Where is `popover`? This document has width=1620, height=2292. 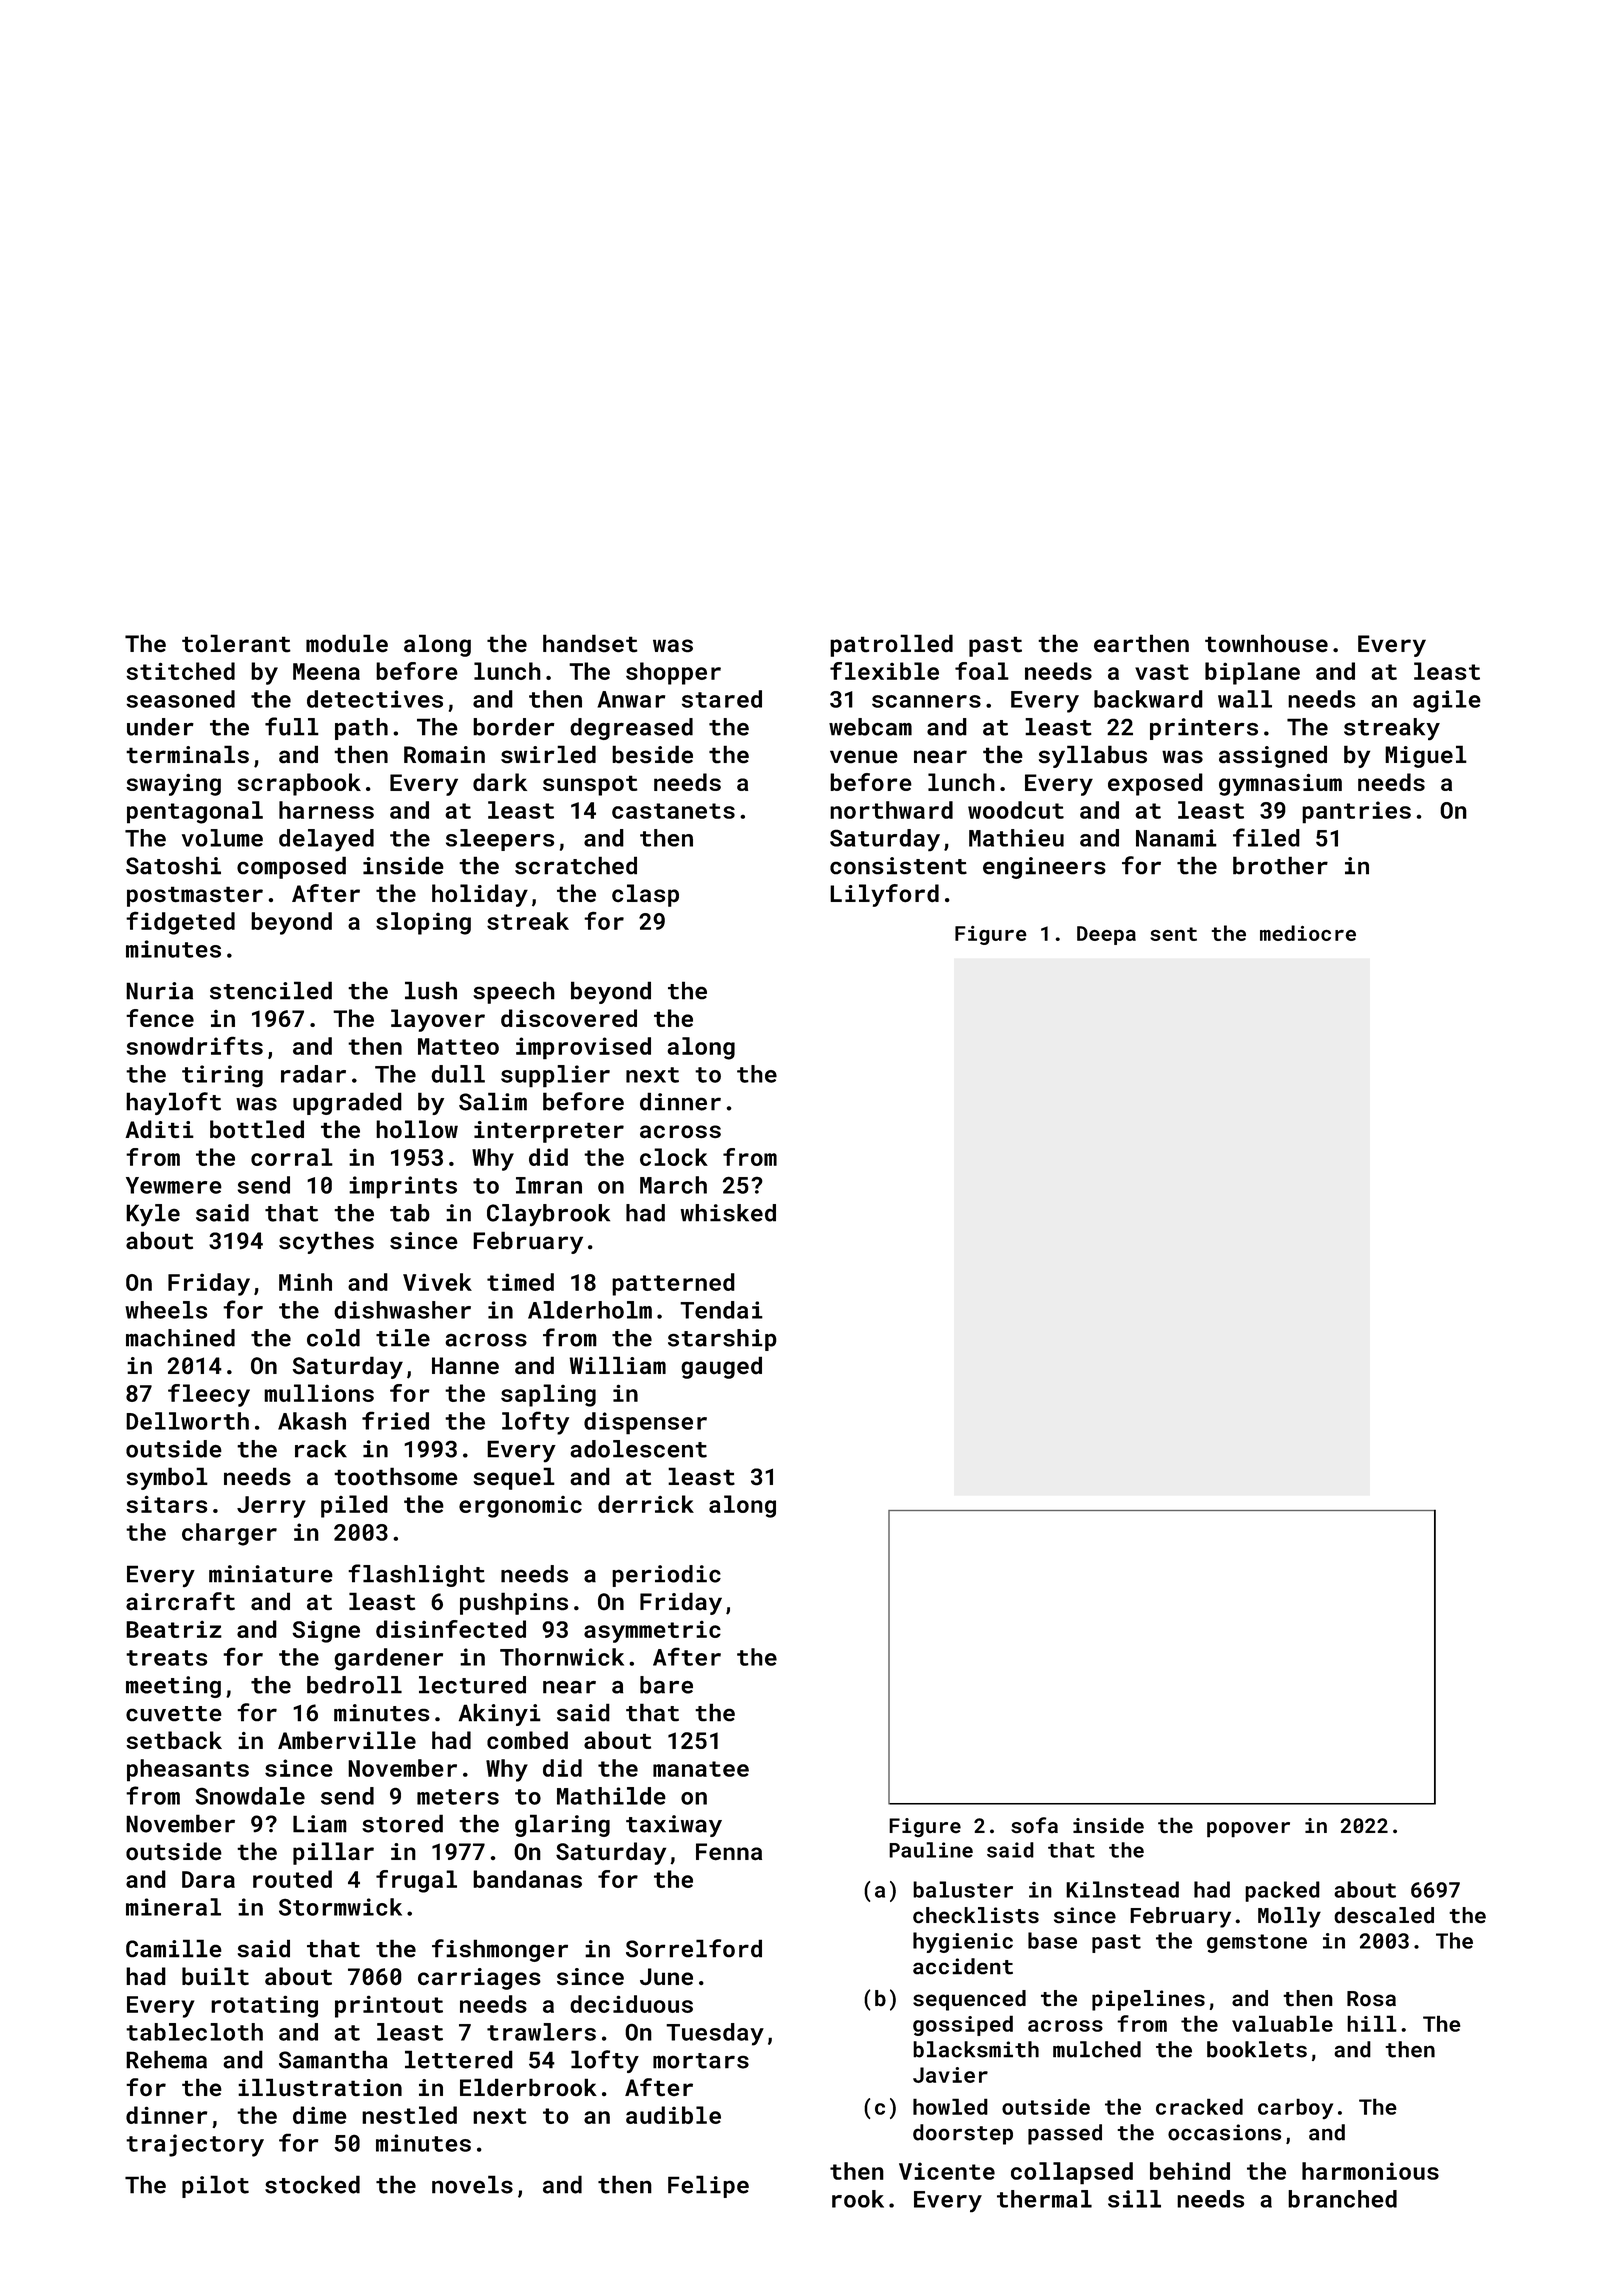
popover is located at coordinates (1248, 1830).
